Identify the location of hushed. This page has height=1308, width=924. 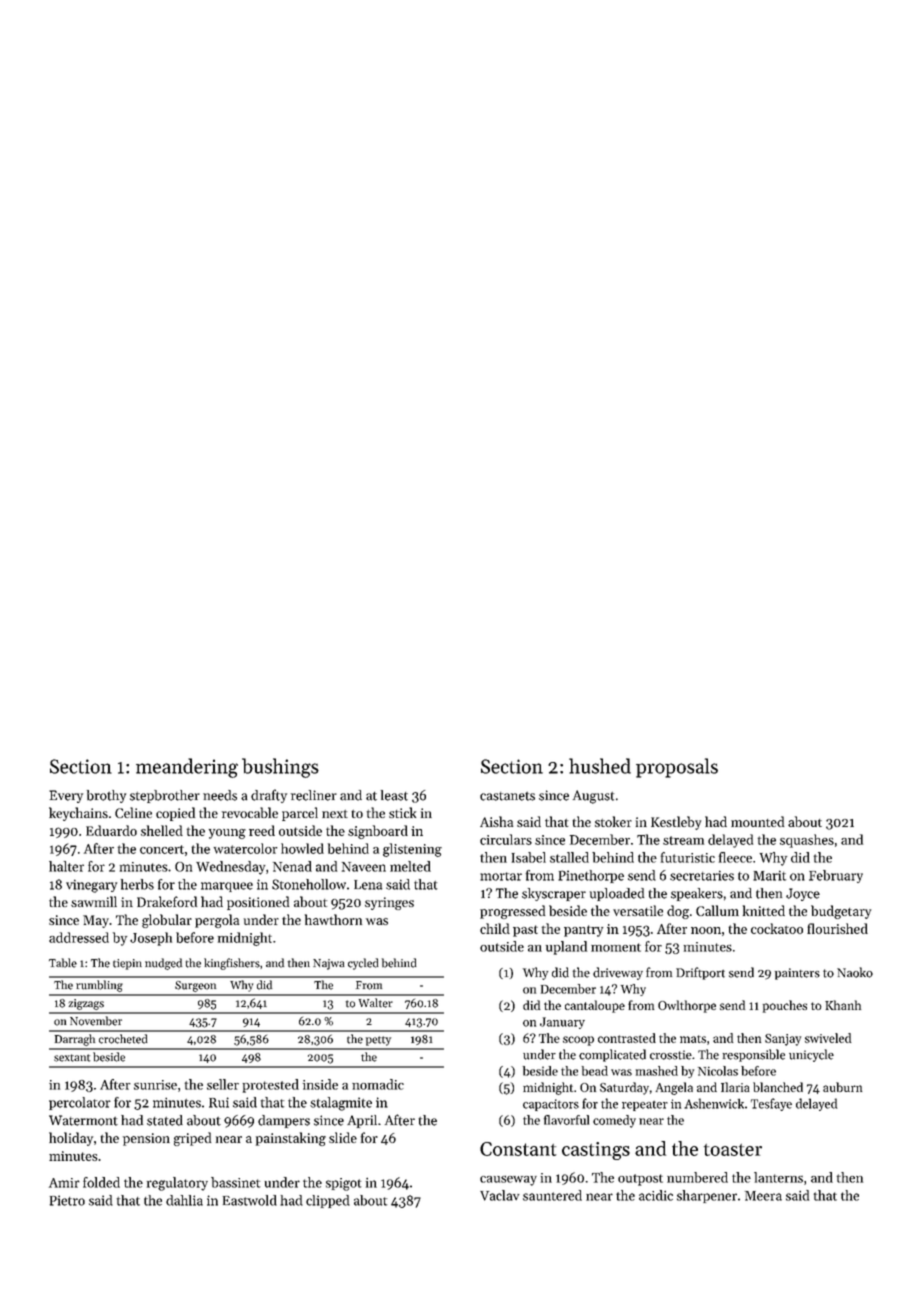
(600, 766).
